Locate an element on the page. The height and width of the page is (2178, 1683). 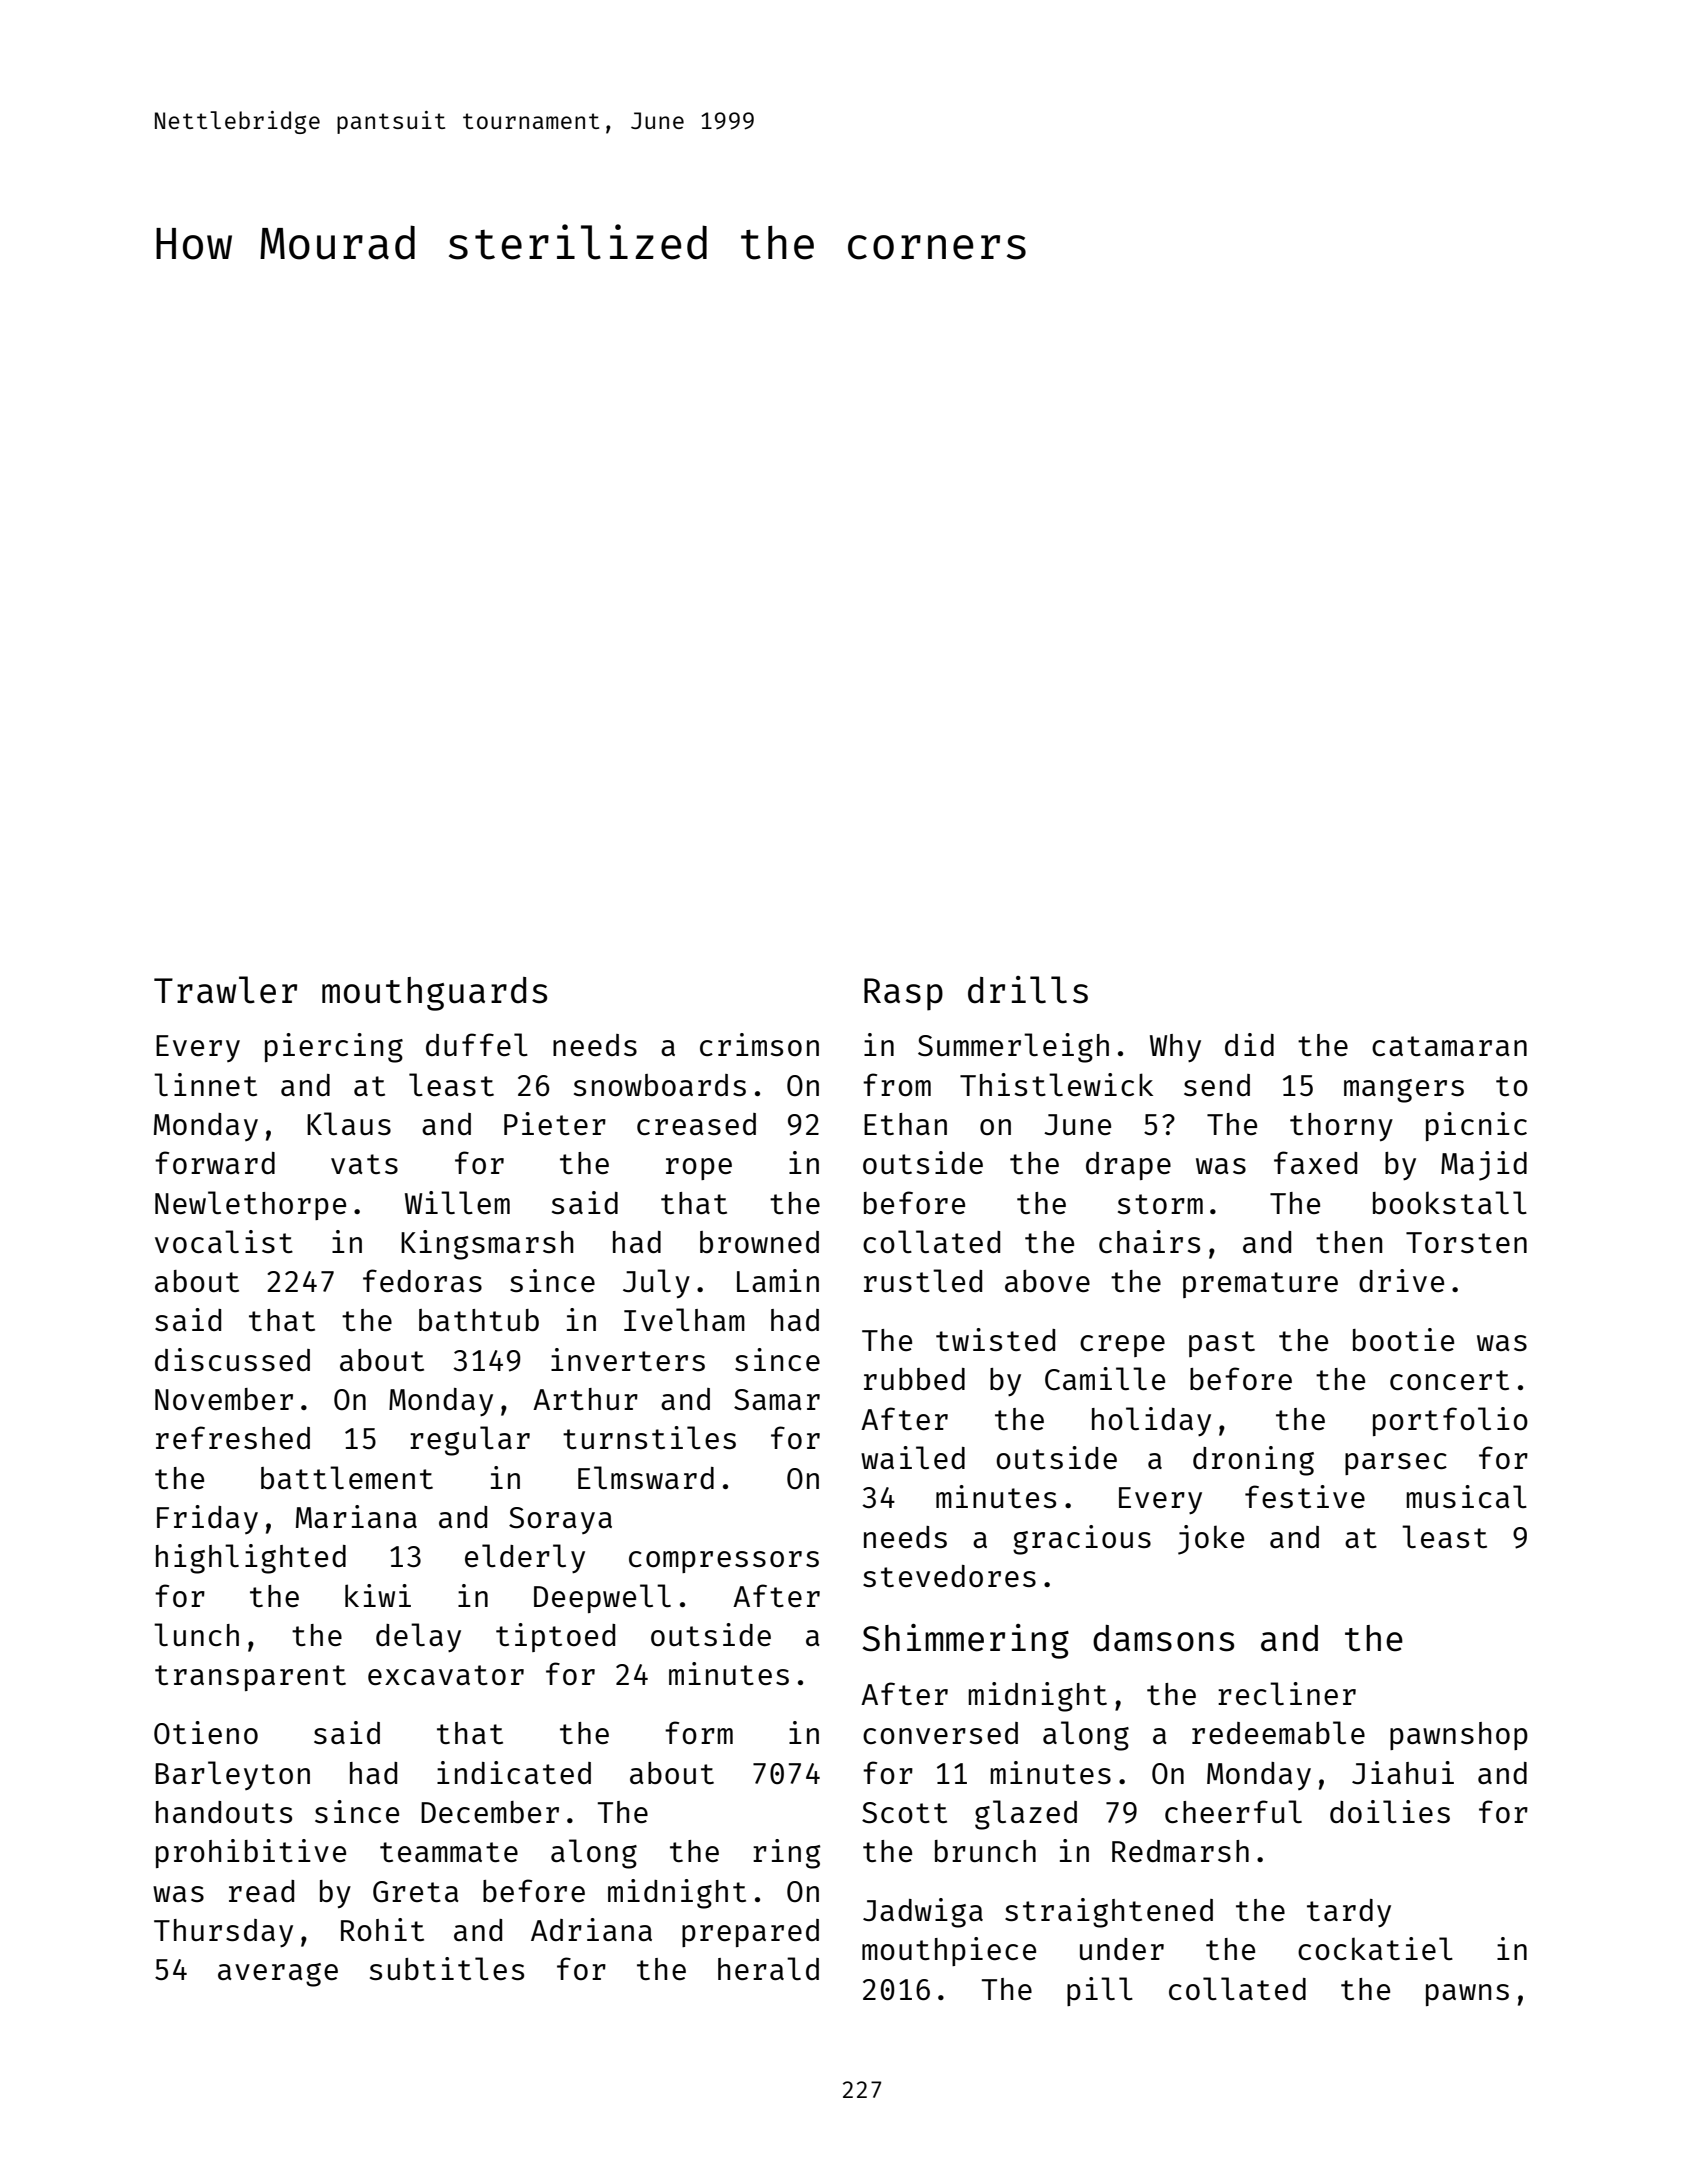
piercing is located at coordinates (334, 1048).
